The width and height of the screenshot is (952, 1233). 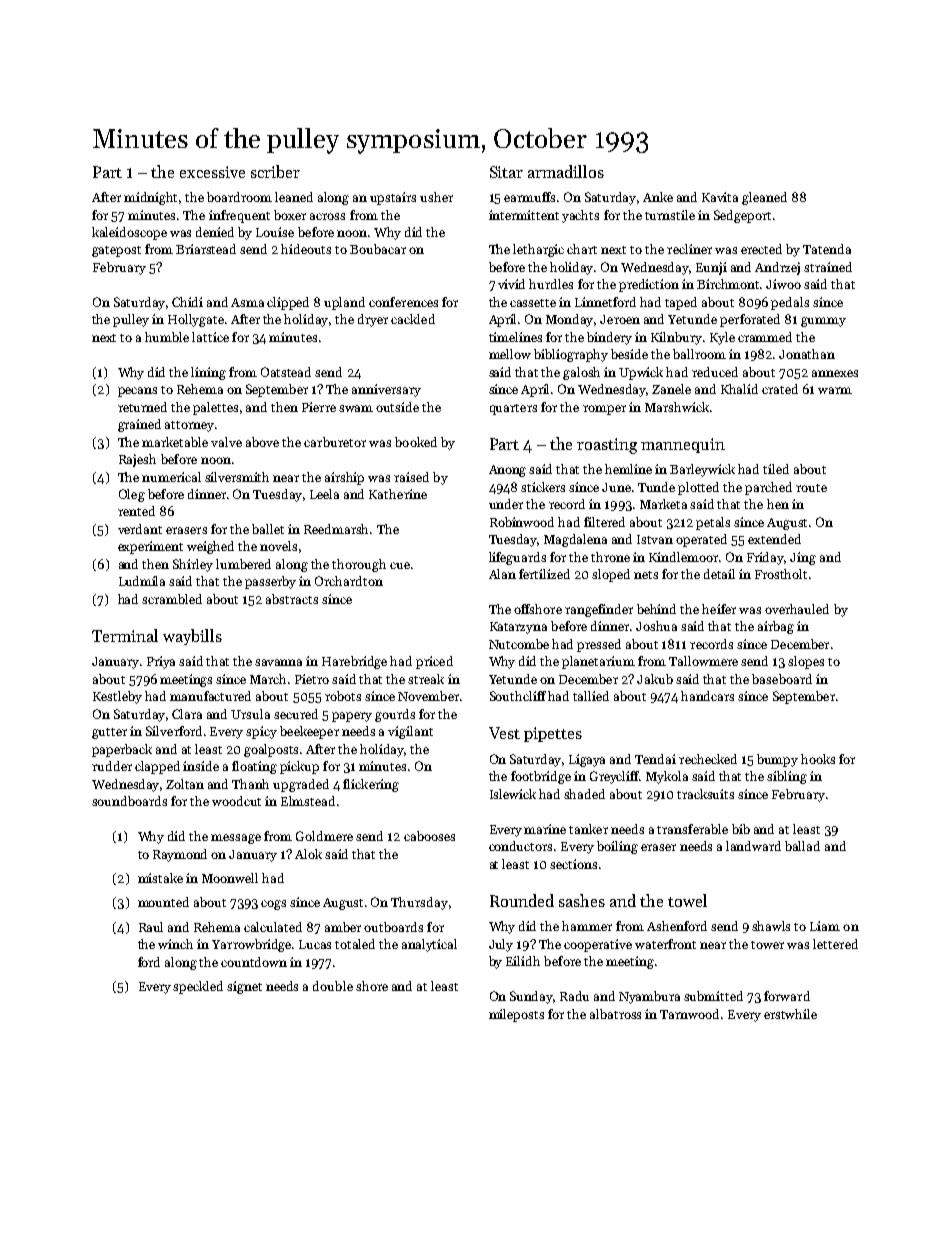 What do you see at coordinates (591, 696) in the screenshot?
I see `tallied` at bounding box center [591, 696].
